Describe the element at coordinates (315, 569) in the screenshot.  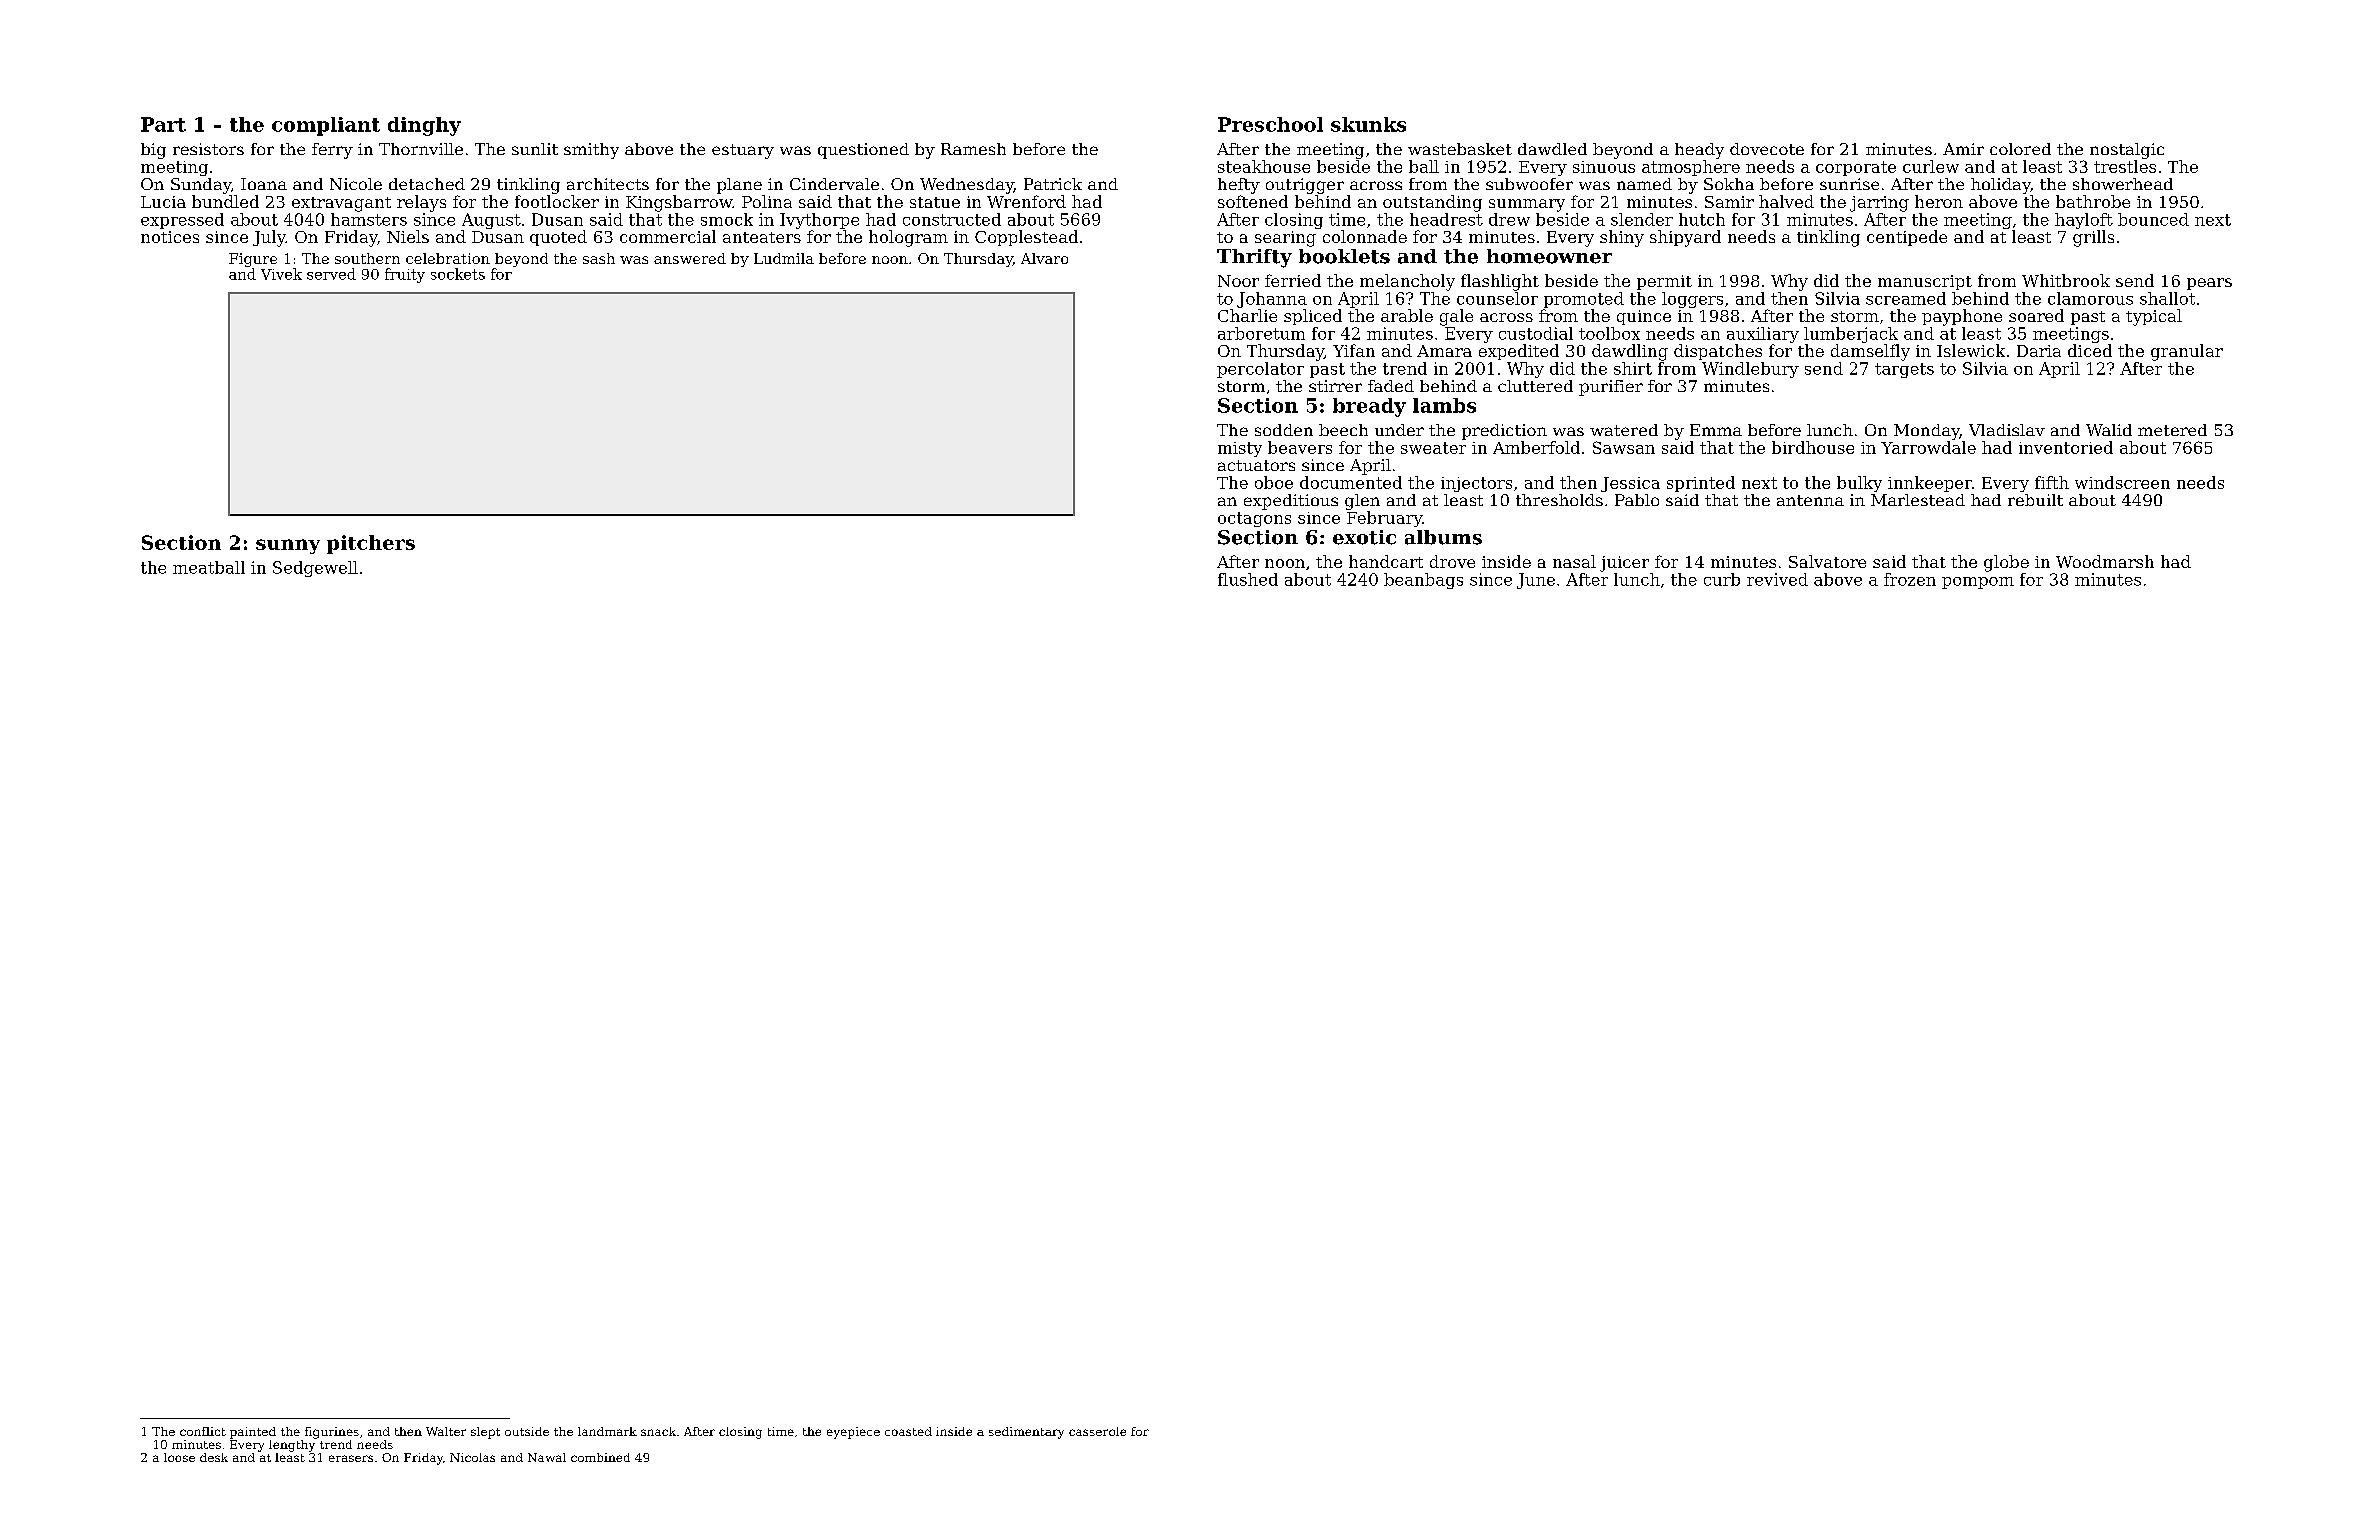
I see `Sedgewell` at that location.
